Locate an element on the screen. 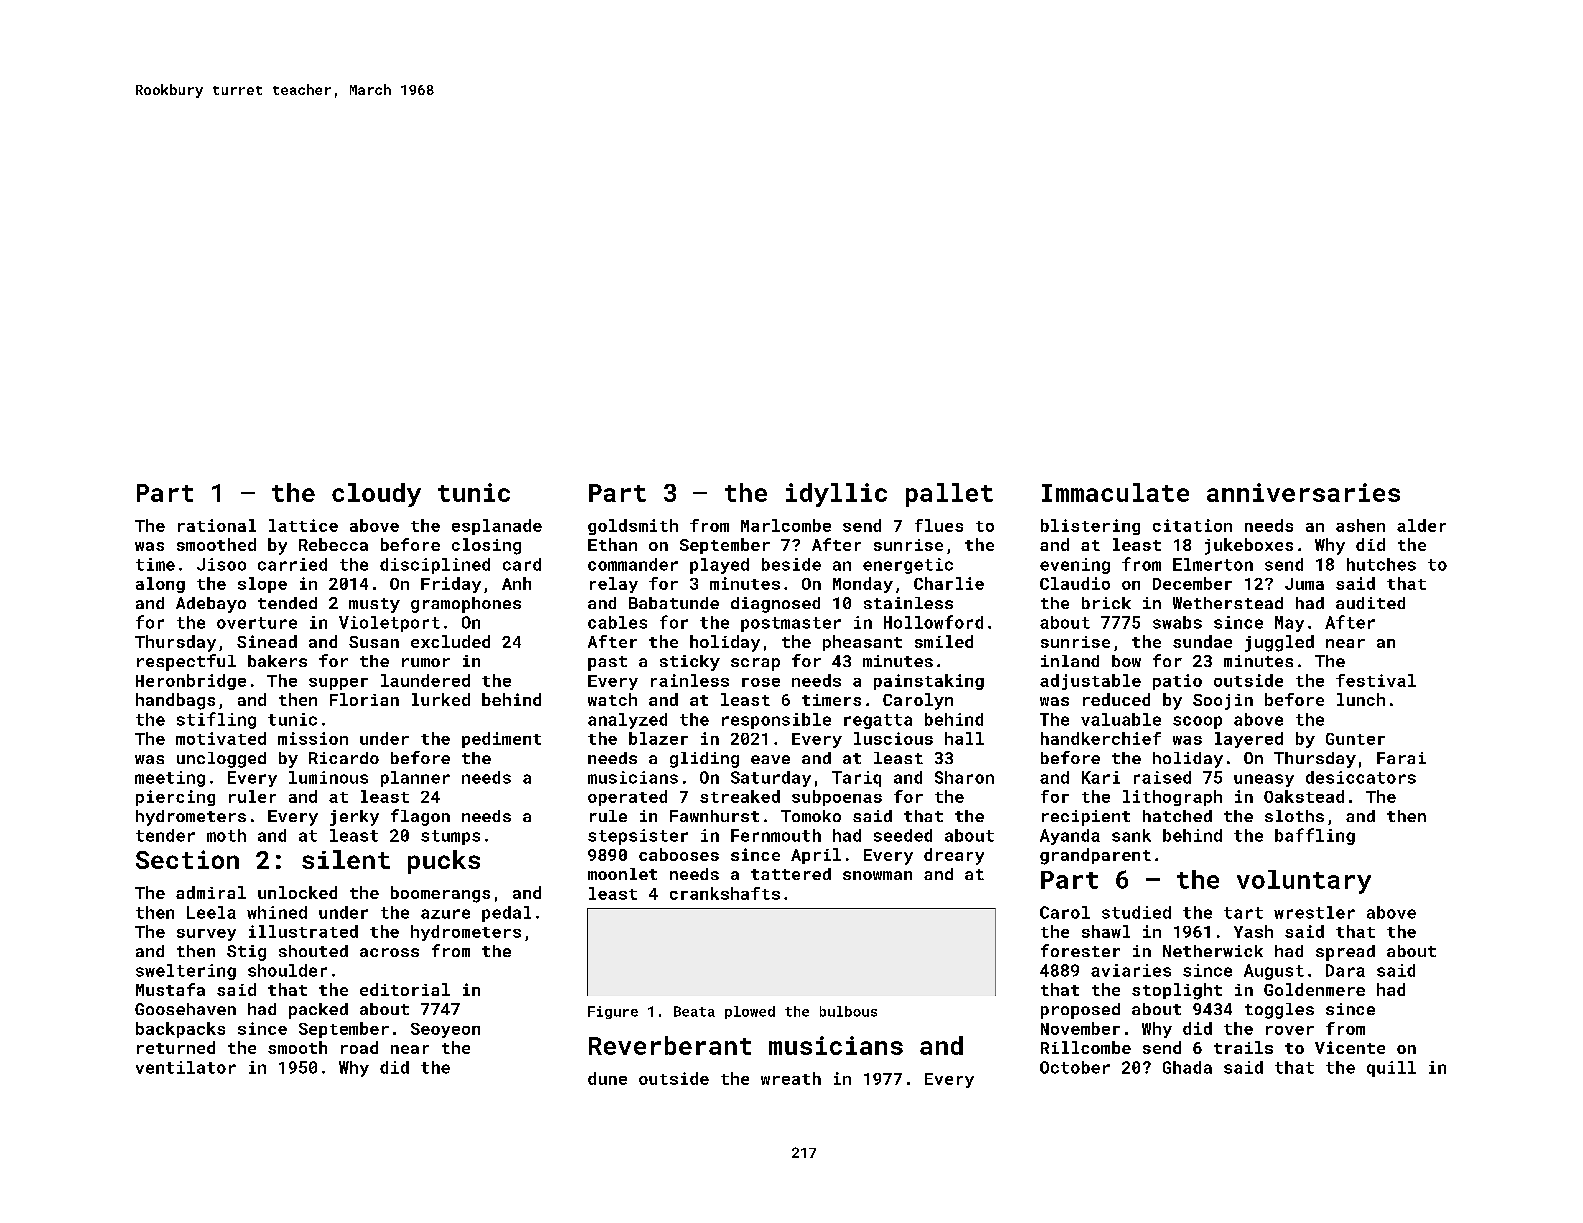  ventilator is located at coordinates (186, 1067).
